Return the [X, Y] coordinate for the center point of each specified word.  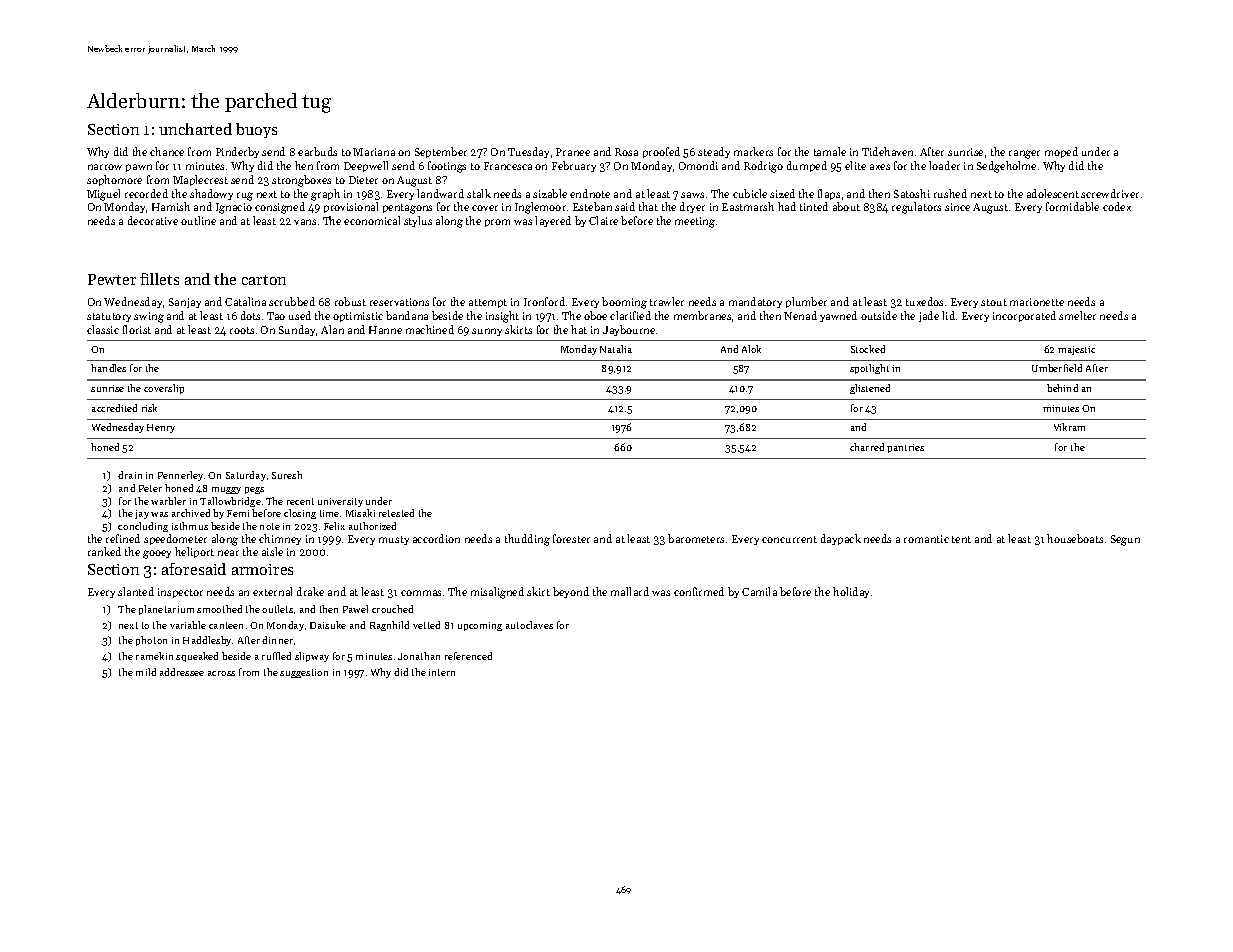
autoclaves [529, 625]
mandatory [755, 302]
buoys [256, 130]
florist [137, 329]
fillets [159, 279]
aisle [272, 551]
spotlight [869, 369]
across [221, 673]
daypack [841, 539]
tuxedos [924, 301]
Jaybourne [629, 330]
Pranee [573, 152]
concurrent [789, 539]
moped [1061, 152]
